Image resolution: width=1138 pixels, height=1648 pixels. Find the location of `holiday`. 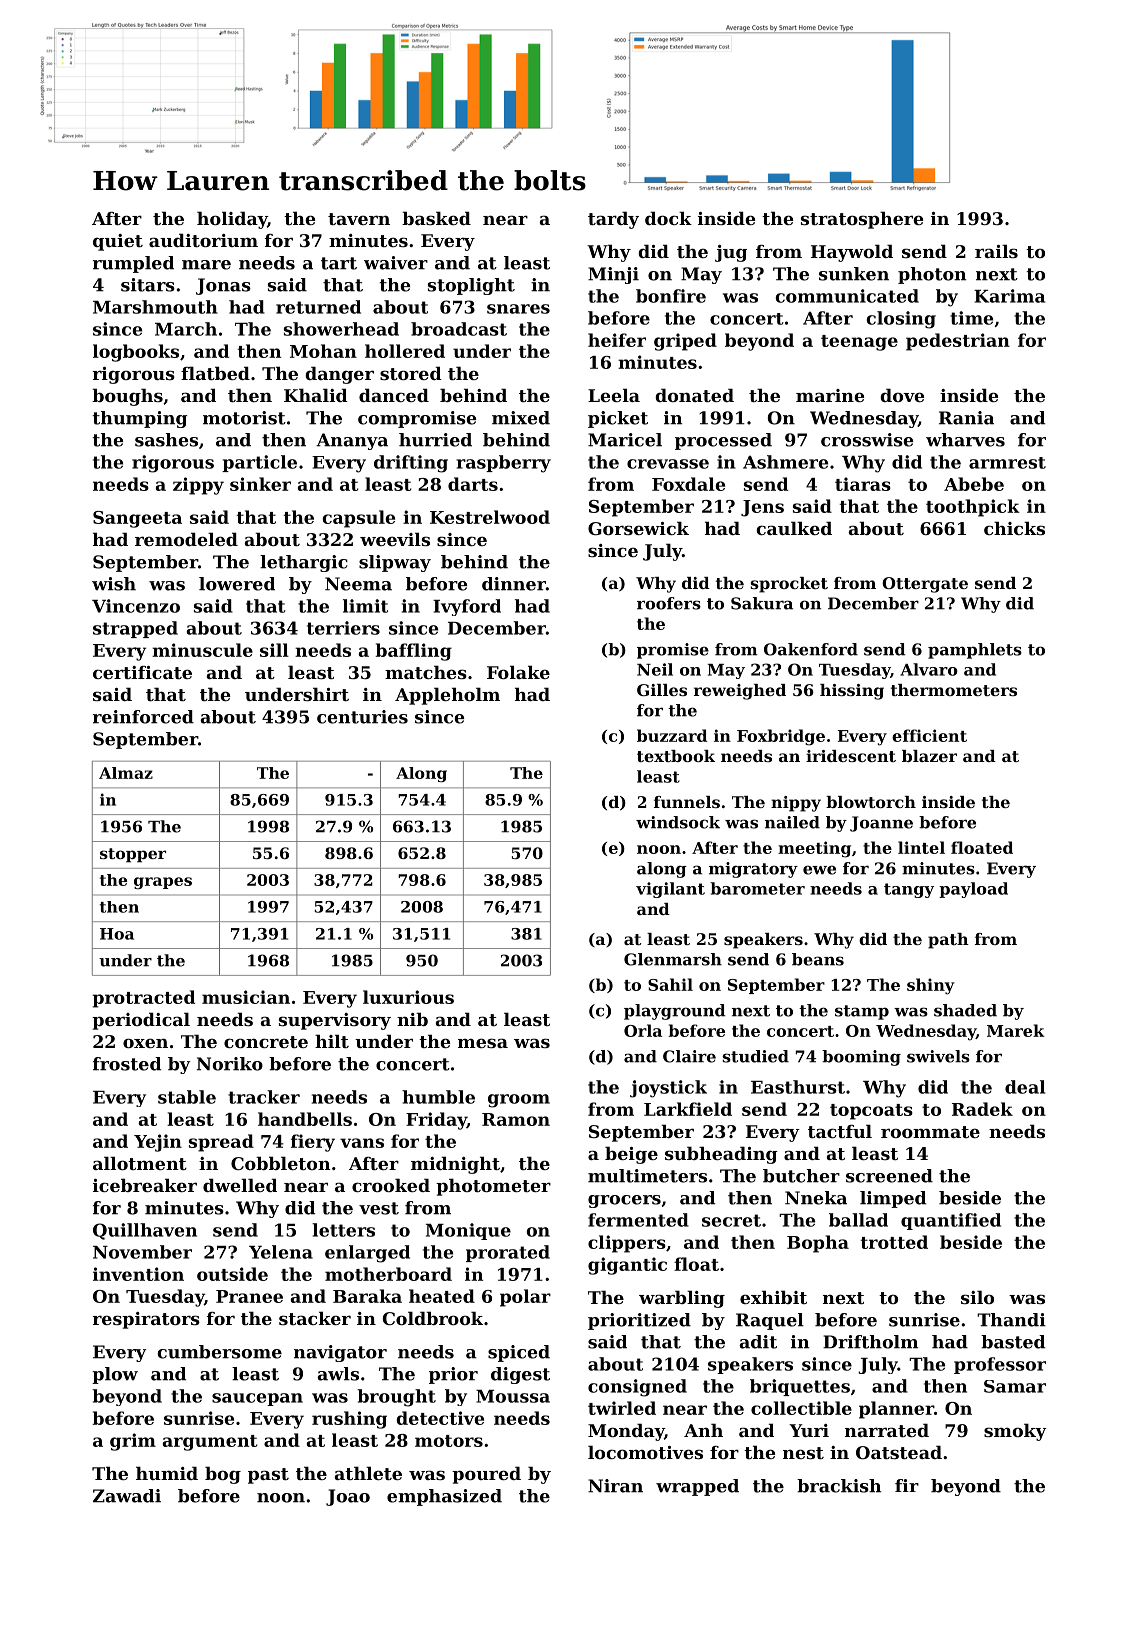

holiday is located at coordinates (232, 220).
